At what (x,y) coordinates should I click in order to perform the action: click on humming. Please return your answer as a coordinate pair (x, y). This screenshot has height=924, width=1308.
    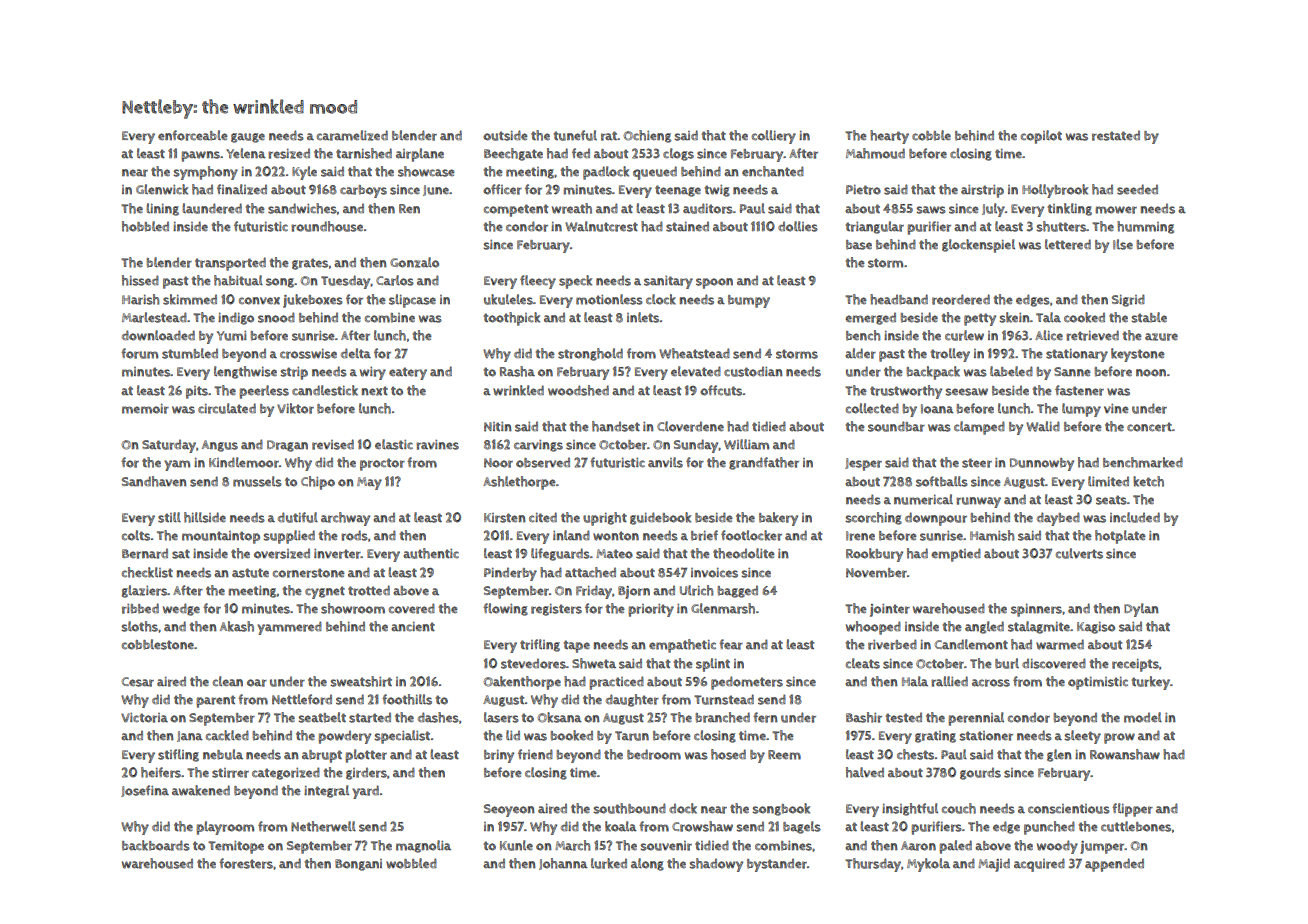
    Looking at the image, I should click on (1145, 227).
